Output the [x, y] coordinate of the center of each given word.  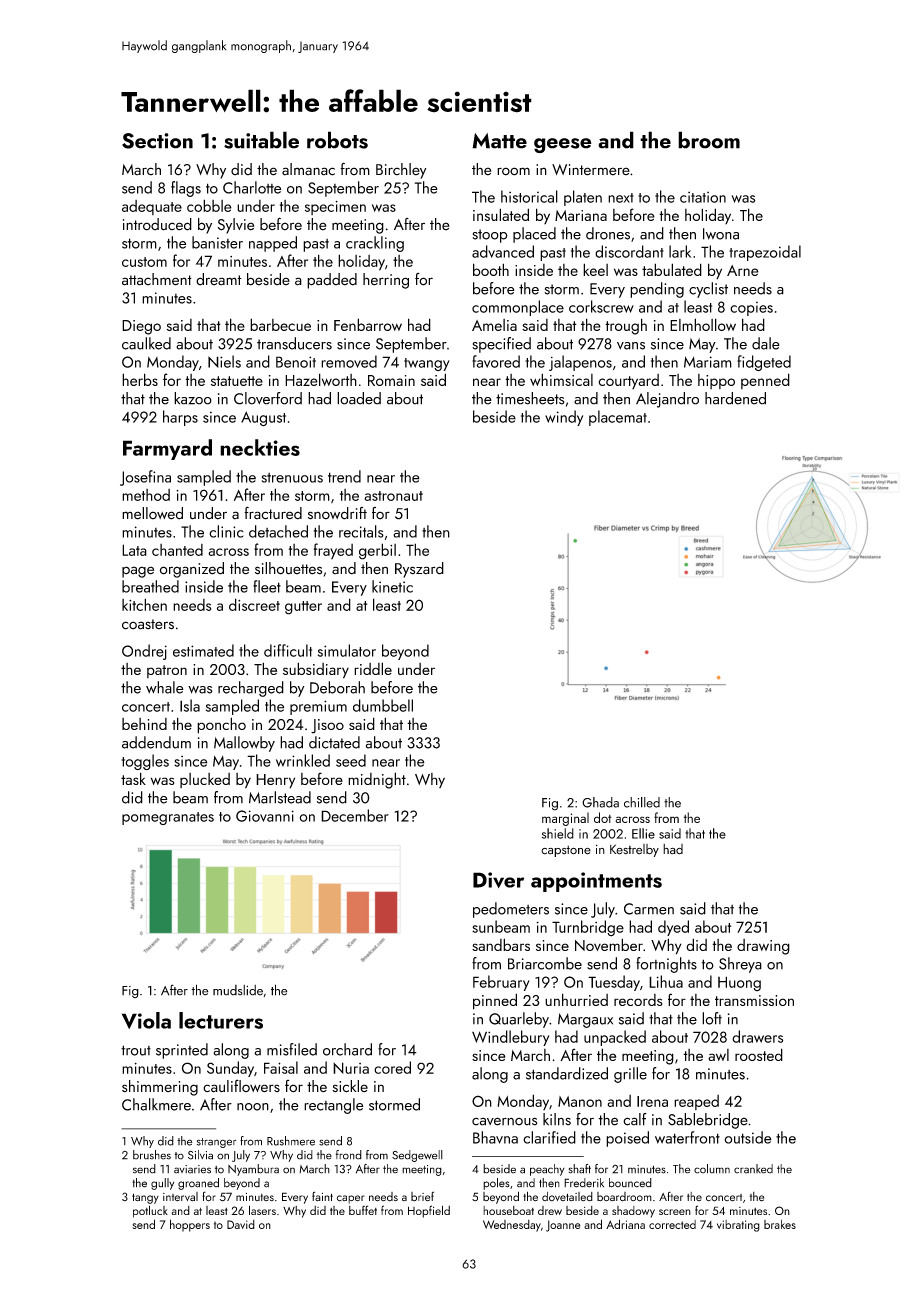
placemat [618, 418]
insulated [501, 214]
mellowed [152, 513]
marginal [565, 819]
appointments [596, 882]
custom [144, 262]
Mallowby [244, 744]
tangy [145, 1198]
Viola [146, 1020]
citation [703, 197]
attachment [157, 279]
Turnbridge [588, 928]
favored [496, 361]
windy [564, 418]
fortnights [666, 965]
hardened [735, 398]
